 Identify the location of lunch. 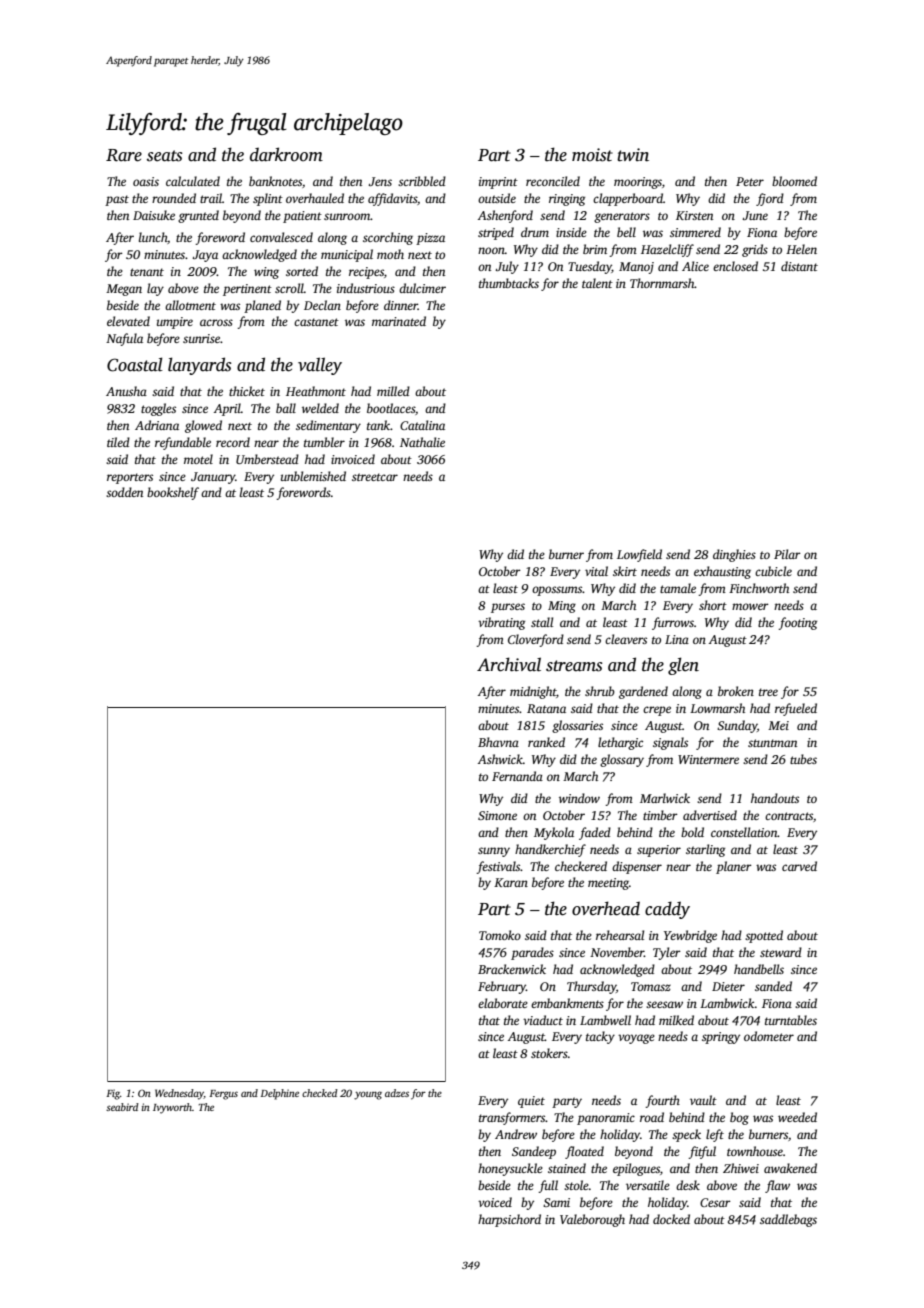
(153, 237).
